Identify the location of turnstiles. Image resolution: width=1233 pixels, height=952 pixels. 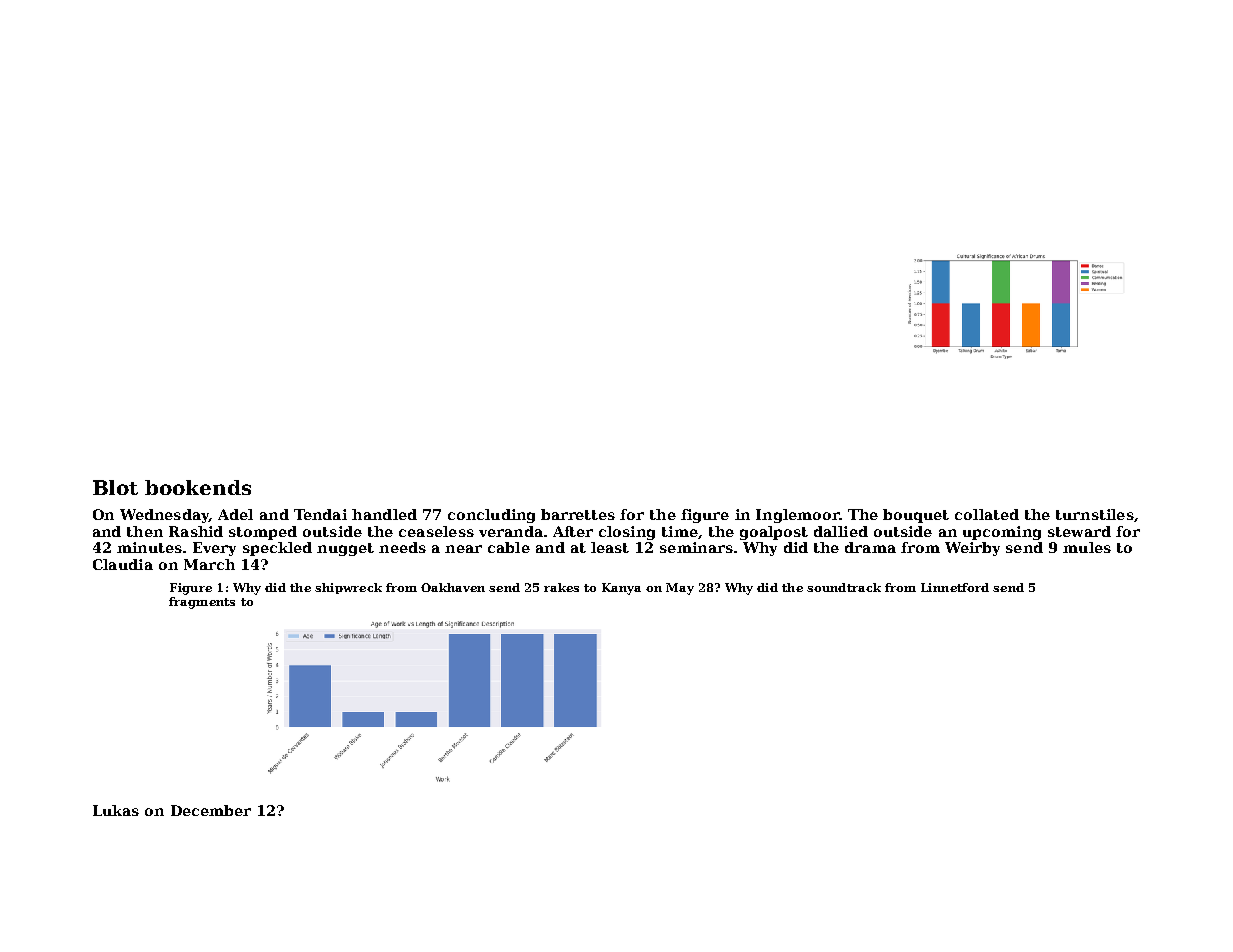
(1095, 514).
